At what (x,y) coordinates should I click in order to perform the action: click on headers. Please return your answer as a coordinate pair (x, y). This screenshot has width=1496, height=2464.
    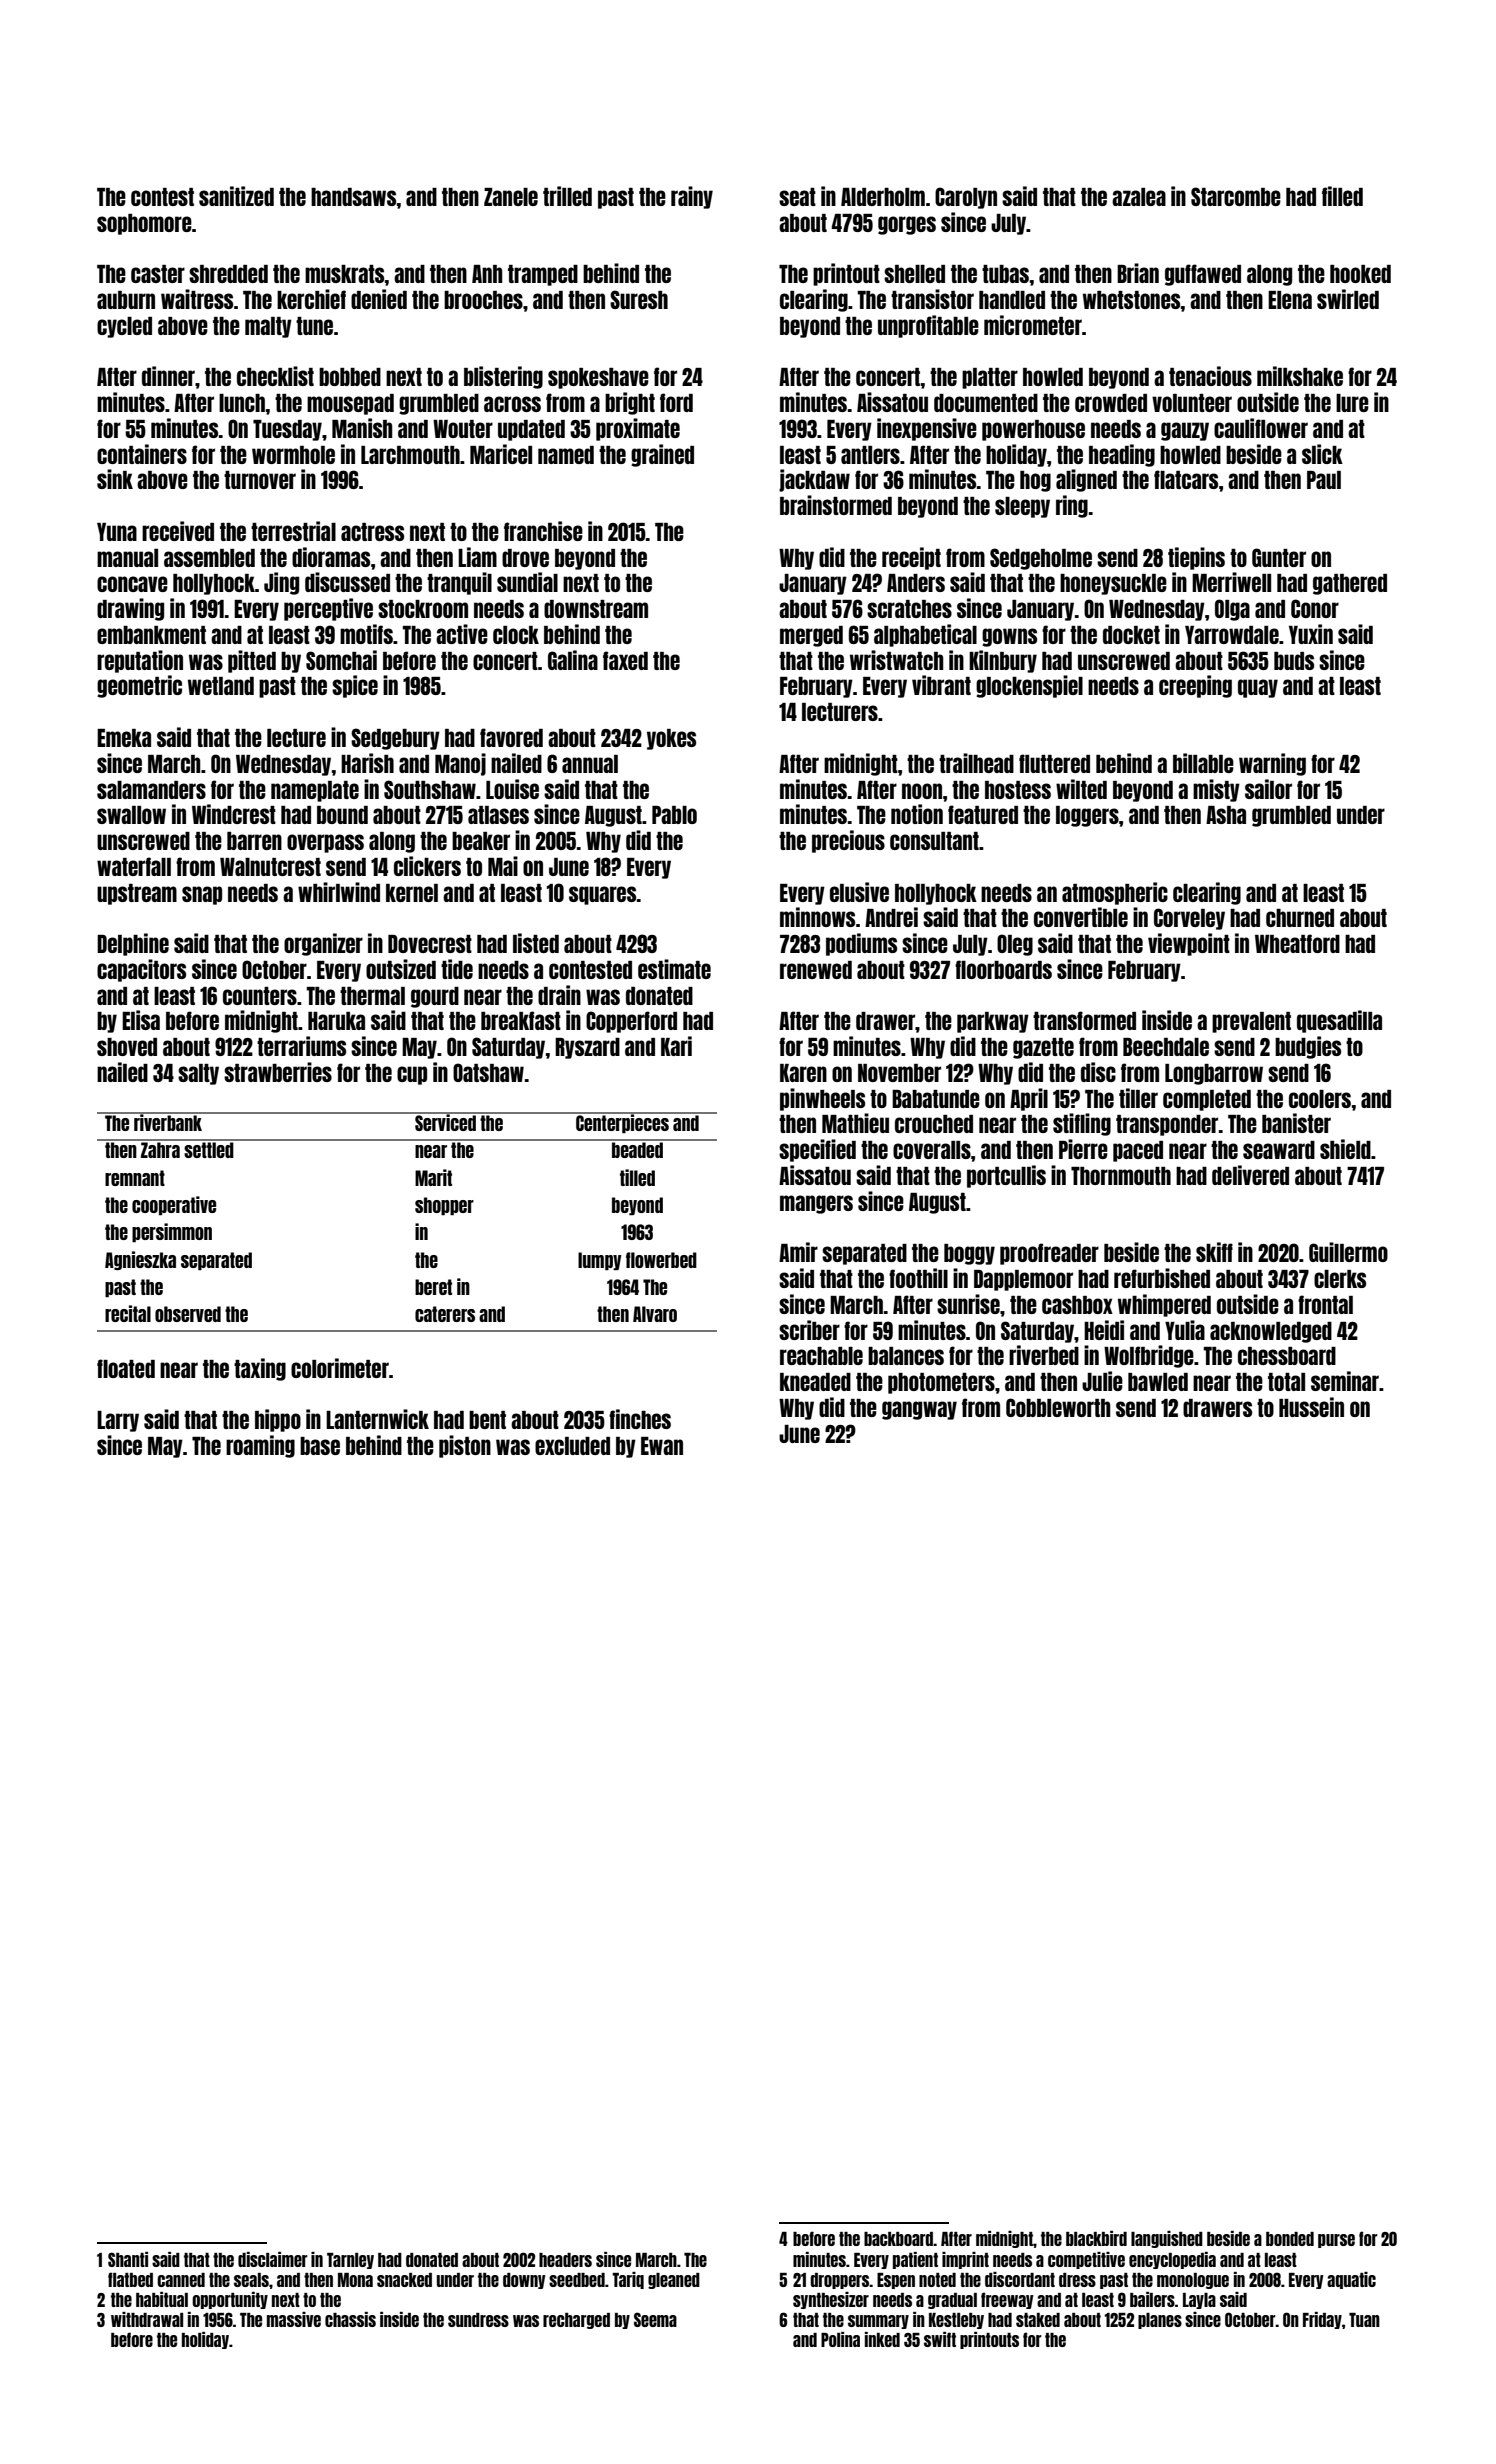
    Looking at the image, I should click on (565, 2260).
